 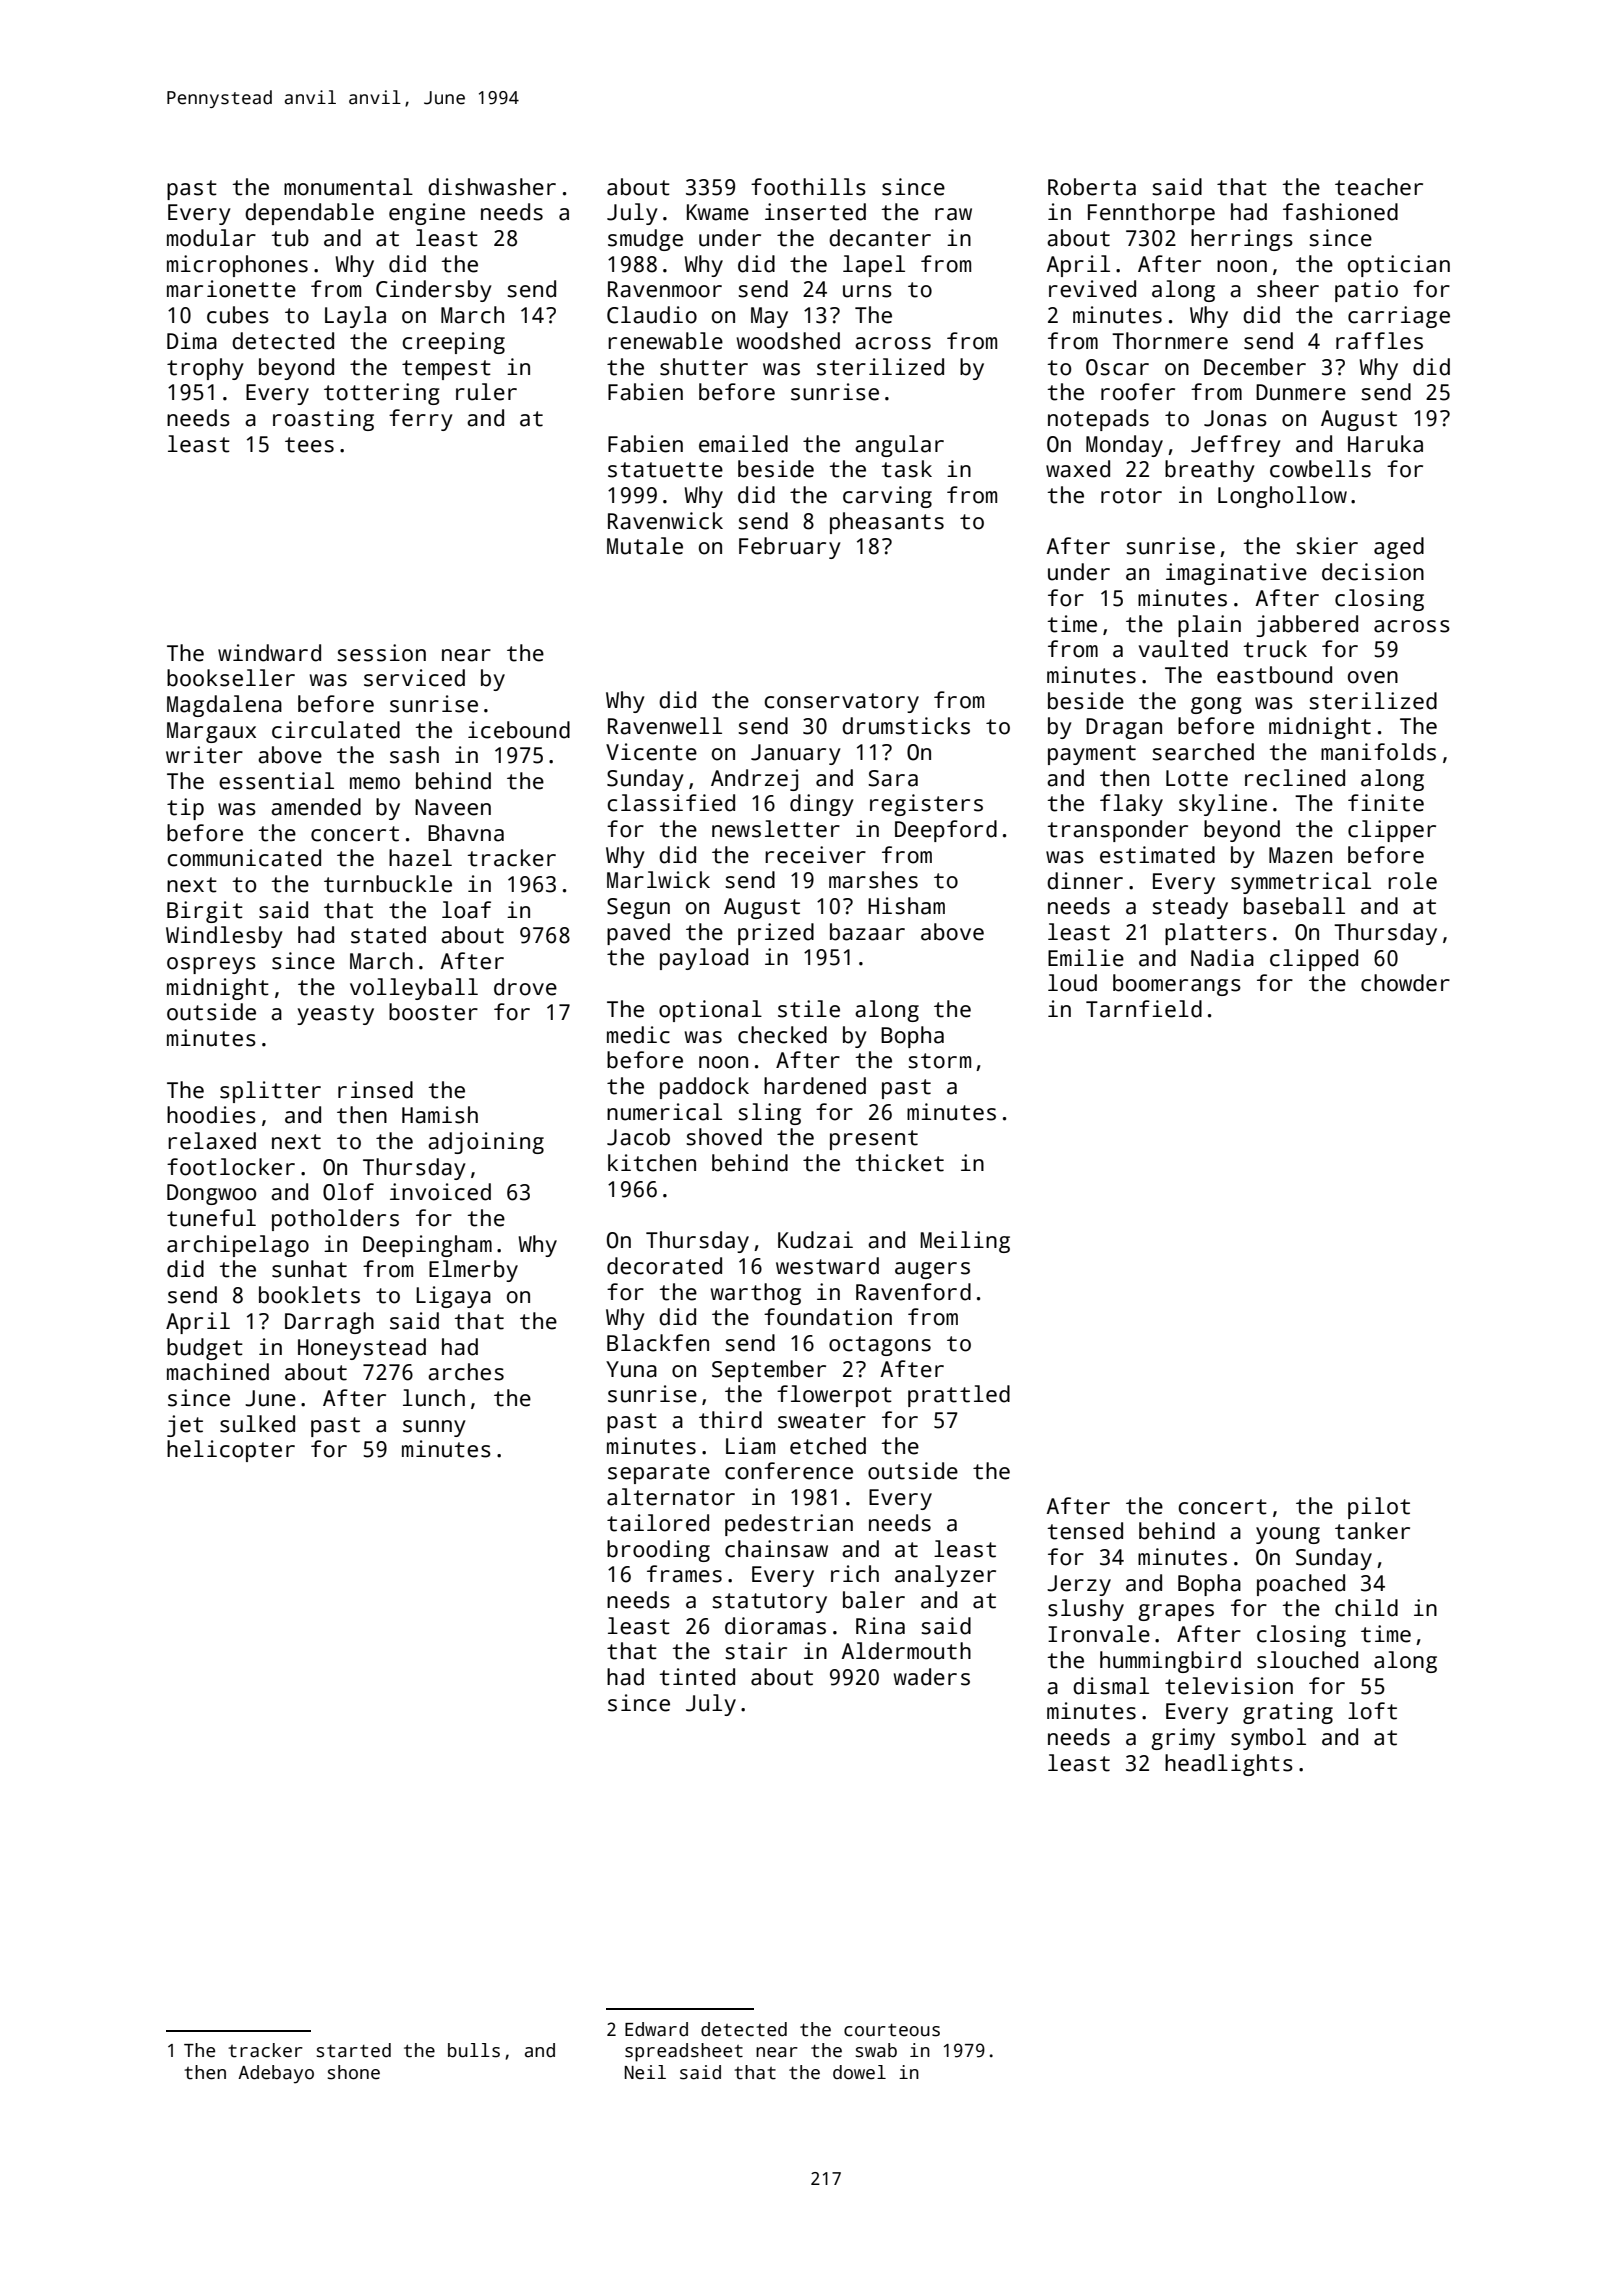 What do you see at coordinates (946, 831) in the screenshot?
I see `Deepford` at bounding box center [946, 831].
